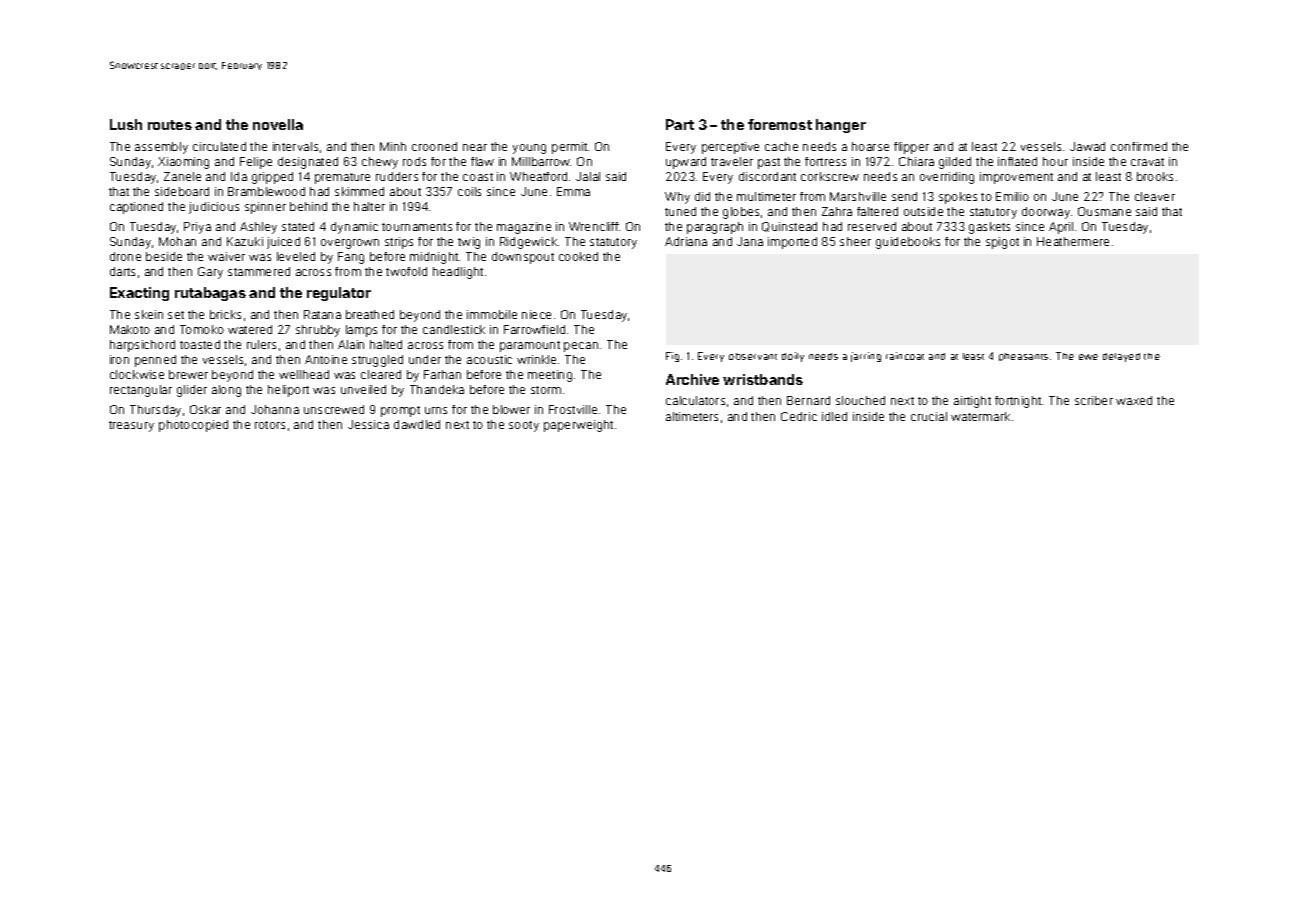  I want to click on routes, so click(170, 125).
